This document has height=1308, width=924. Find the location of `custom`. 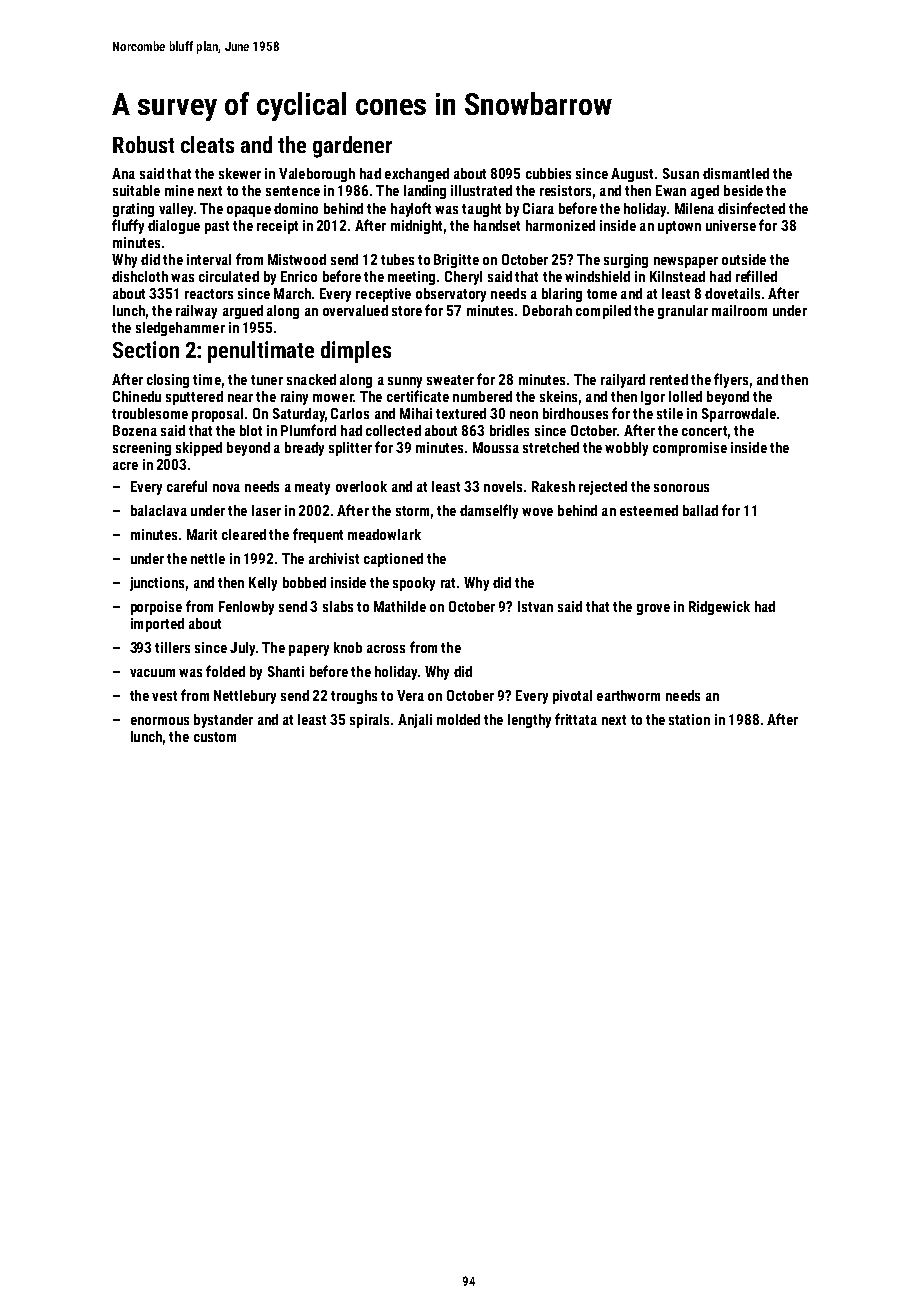

custom is located at coordinates (215, 737).
